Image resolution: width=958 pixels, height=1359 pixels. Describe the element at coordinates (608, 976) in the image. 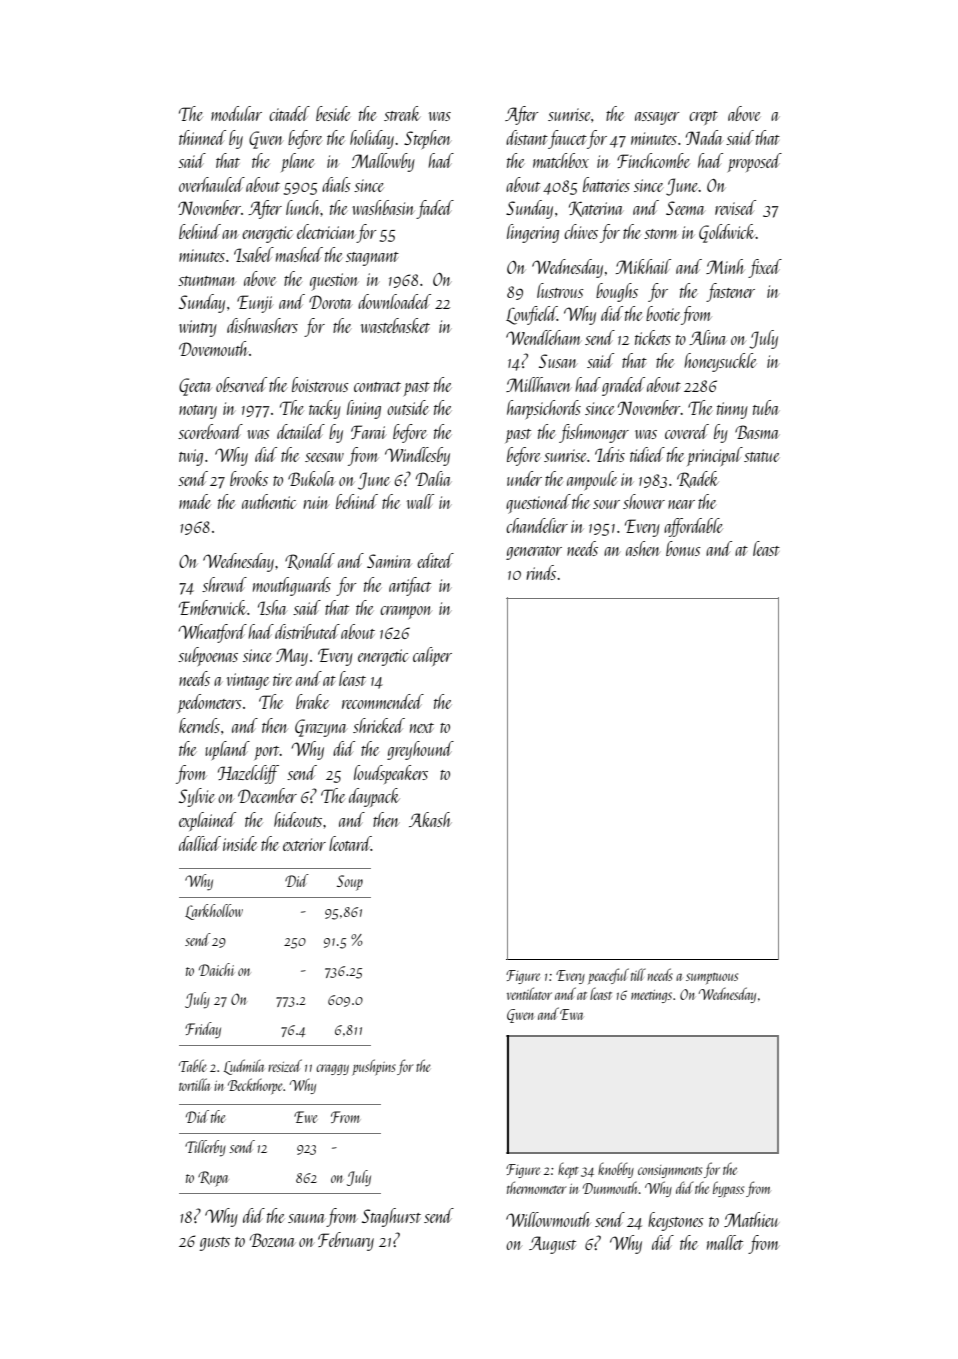

I see `peaceful` at that location.
